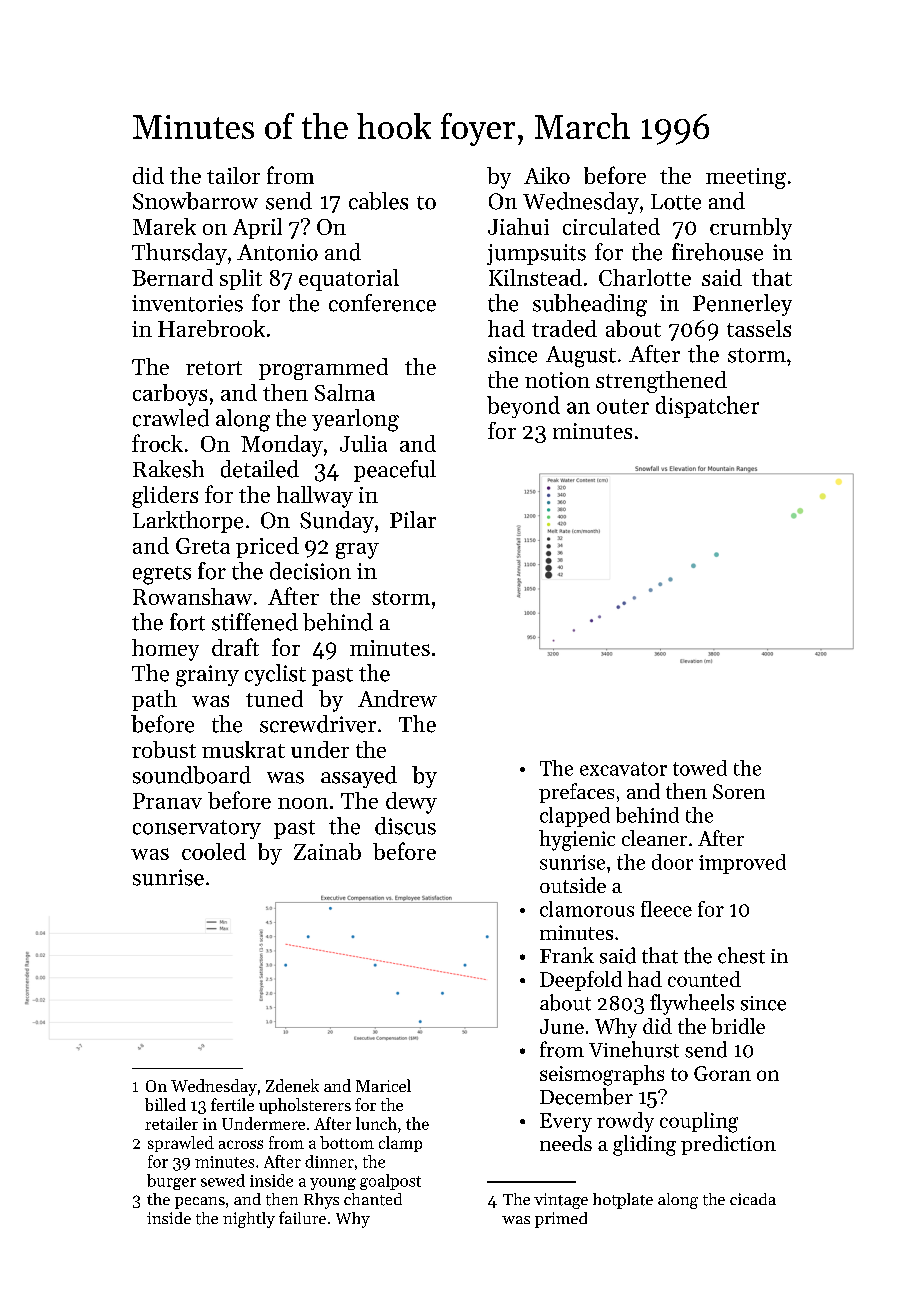 The height and width of the screenshot is (1311, 924). I want to click on gliders, so click(165, 497).
